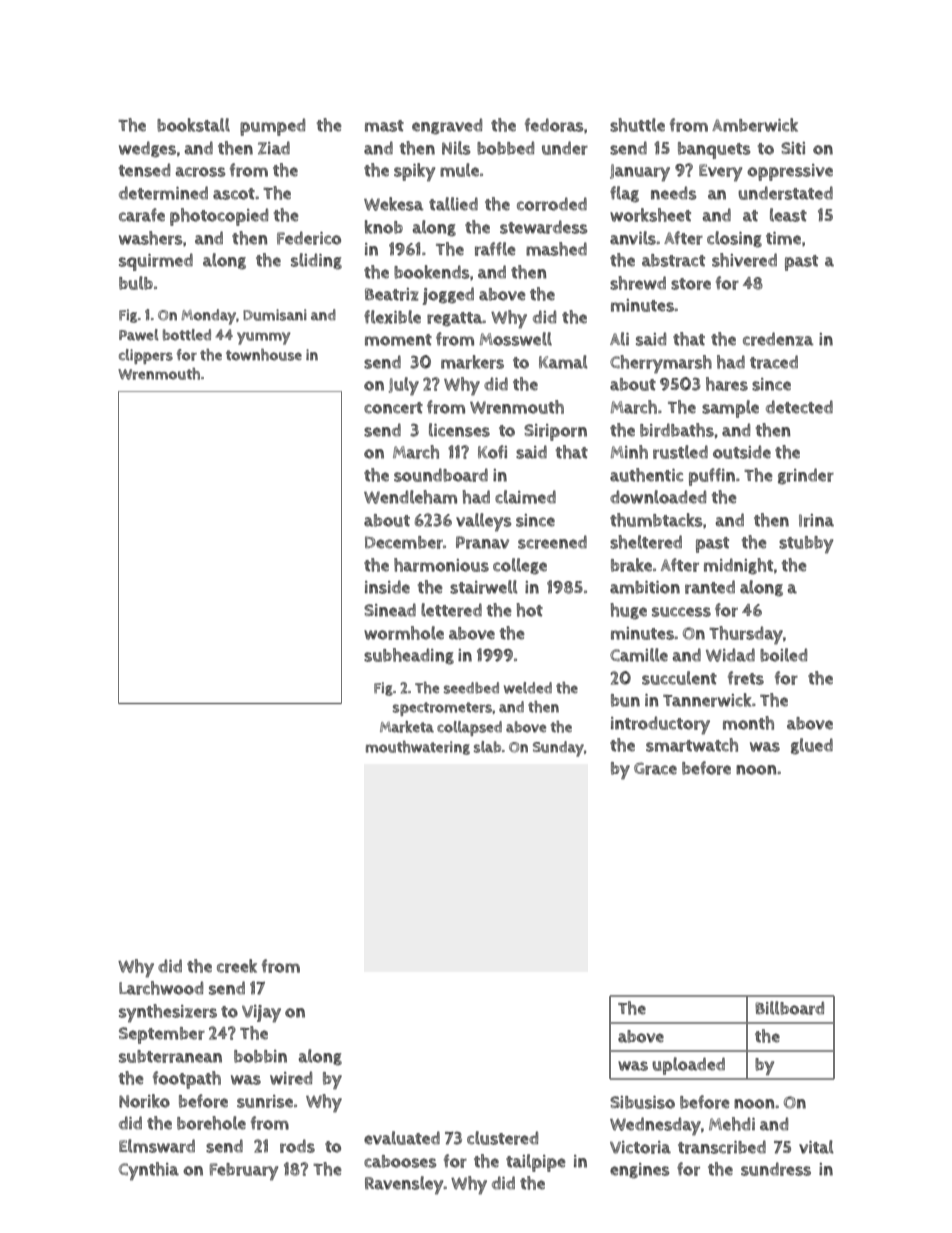  Describe the element at coordinates (414, 172) in the screenshot. I see `spiky` at that location.
